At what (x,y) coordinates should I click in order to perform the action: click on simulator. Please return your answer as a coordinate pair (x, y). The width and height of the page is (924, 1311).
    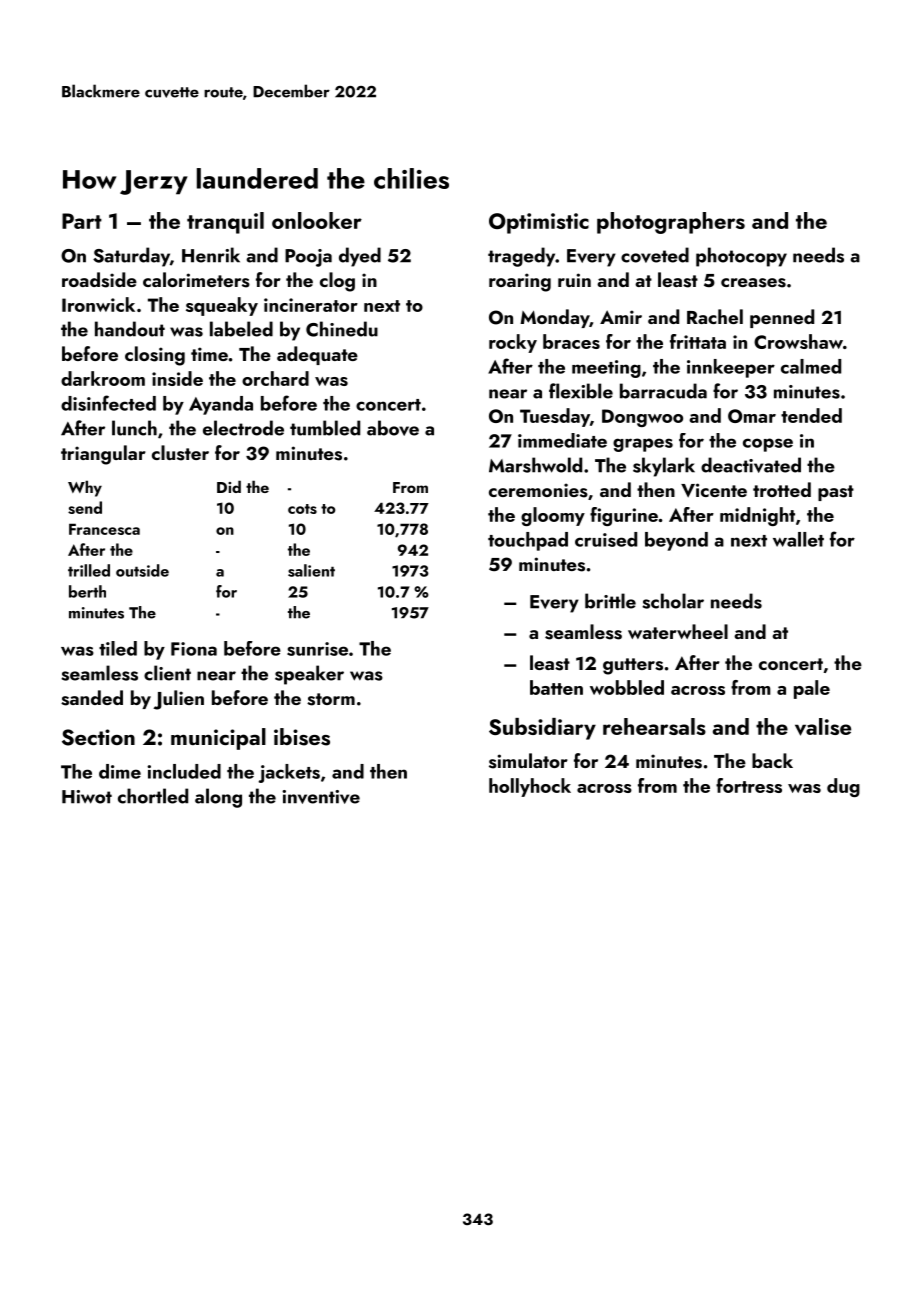
    Looking at the image, I should click on (528, 761).
